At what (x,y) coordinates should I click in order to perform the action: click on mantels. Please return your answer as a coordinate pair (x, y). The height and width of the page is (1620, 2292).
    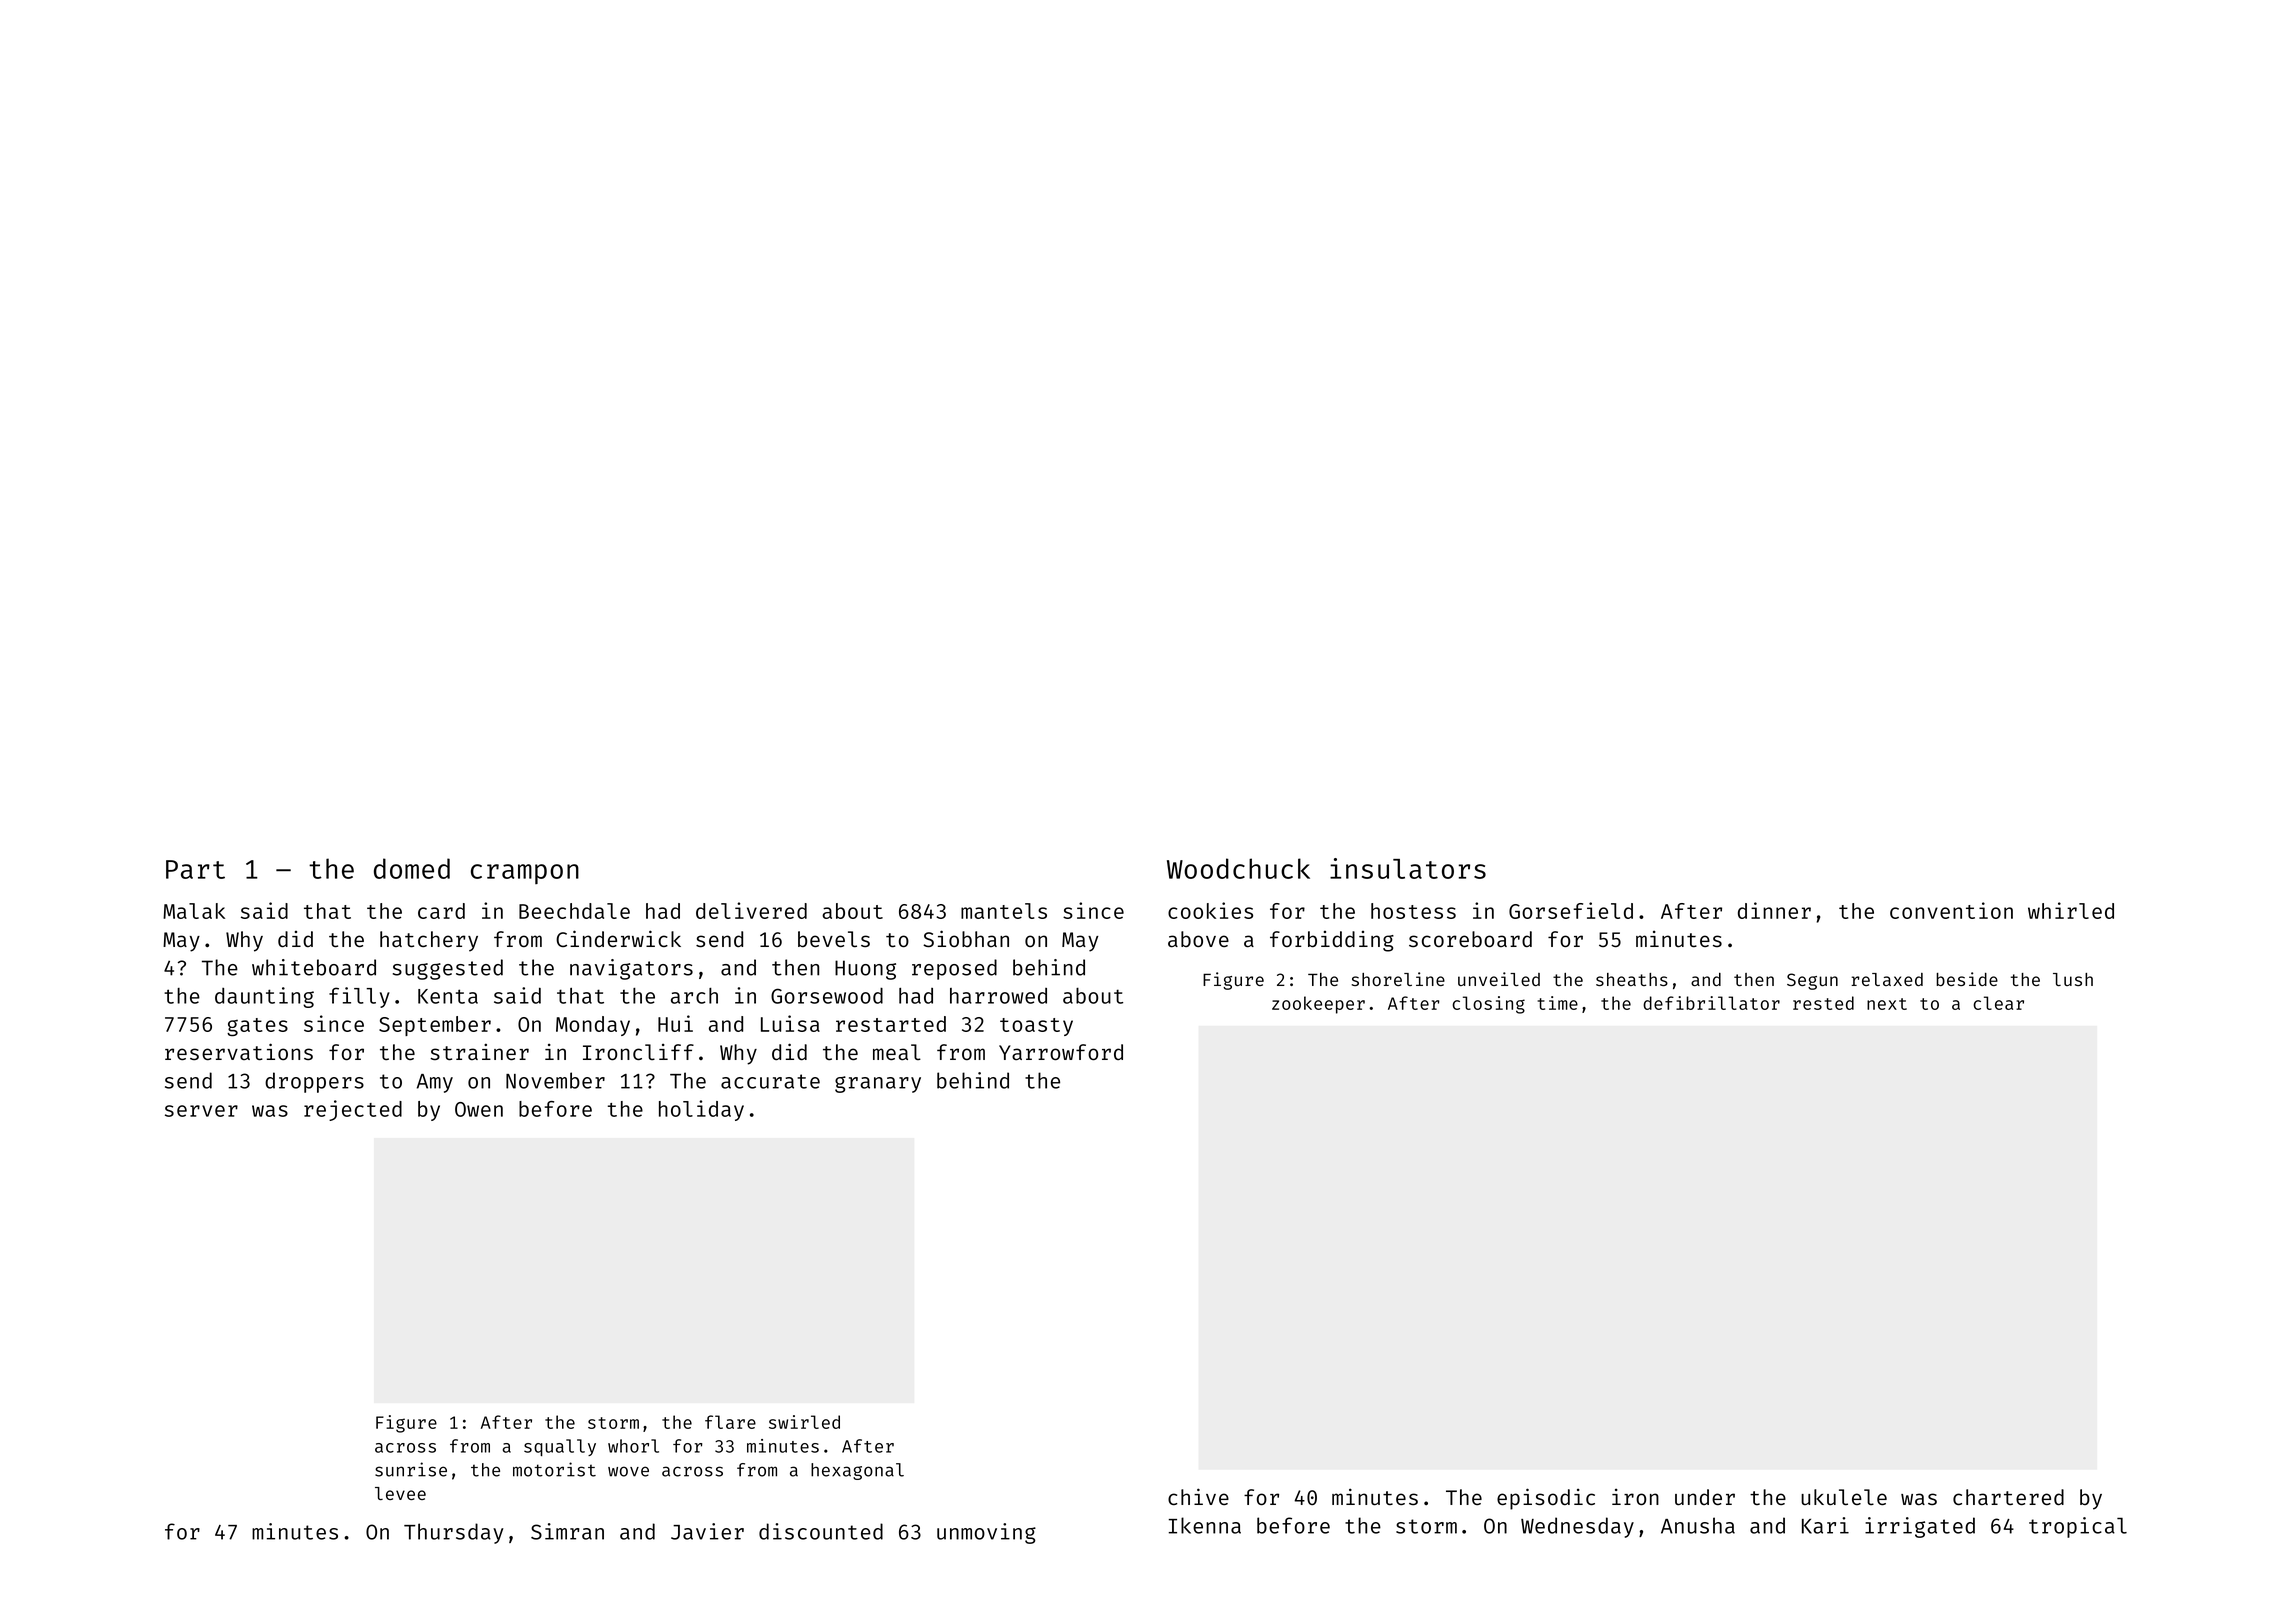
    Looking at the image, I should click on (1004, 911).
